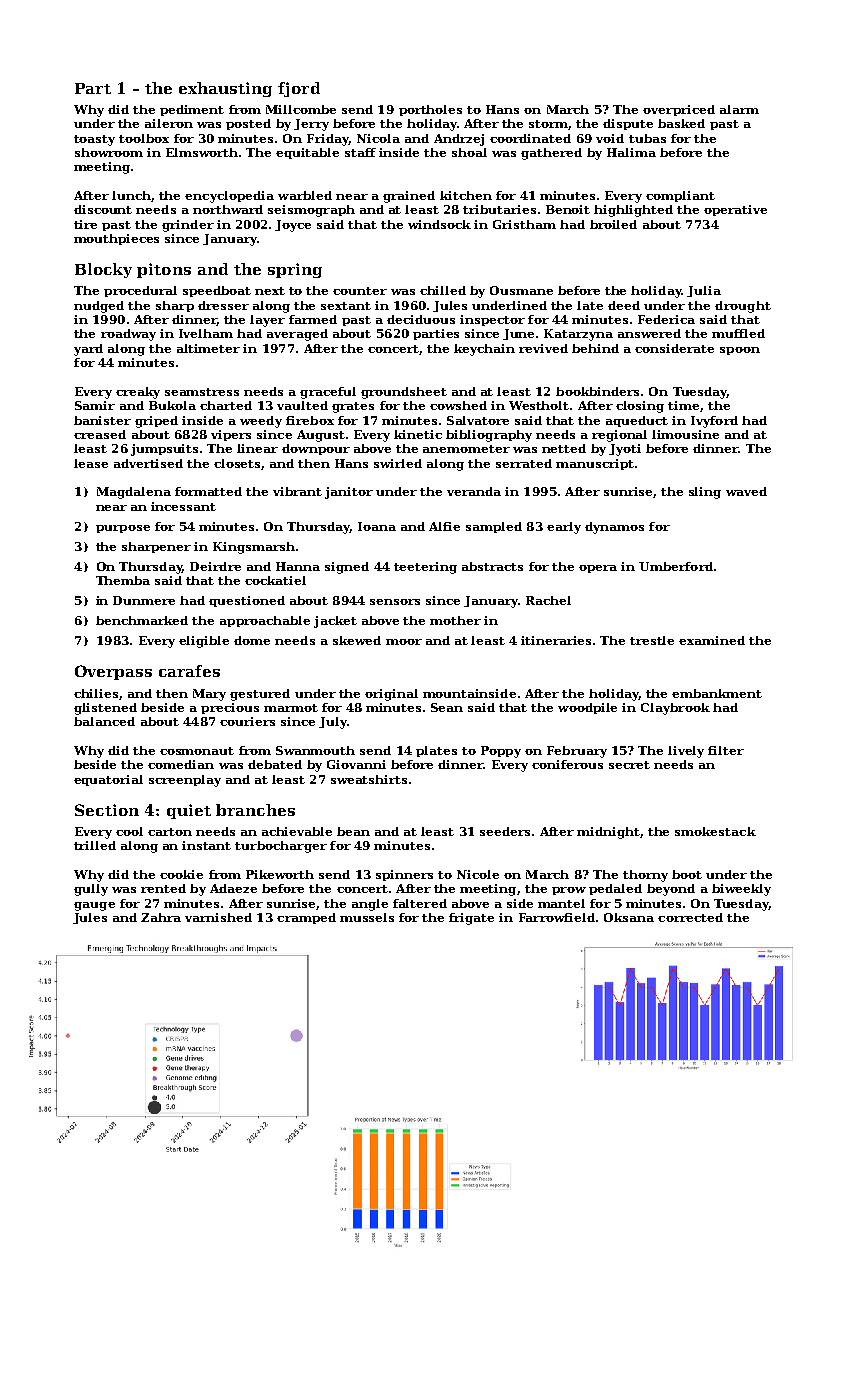 Image resolution: width=849 pixels, height=1400 pixels. I want to click on chilies, so click(96, 693).
